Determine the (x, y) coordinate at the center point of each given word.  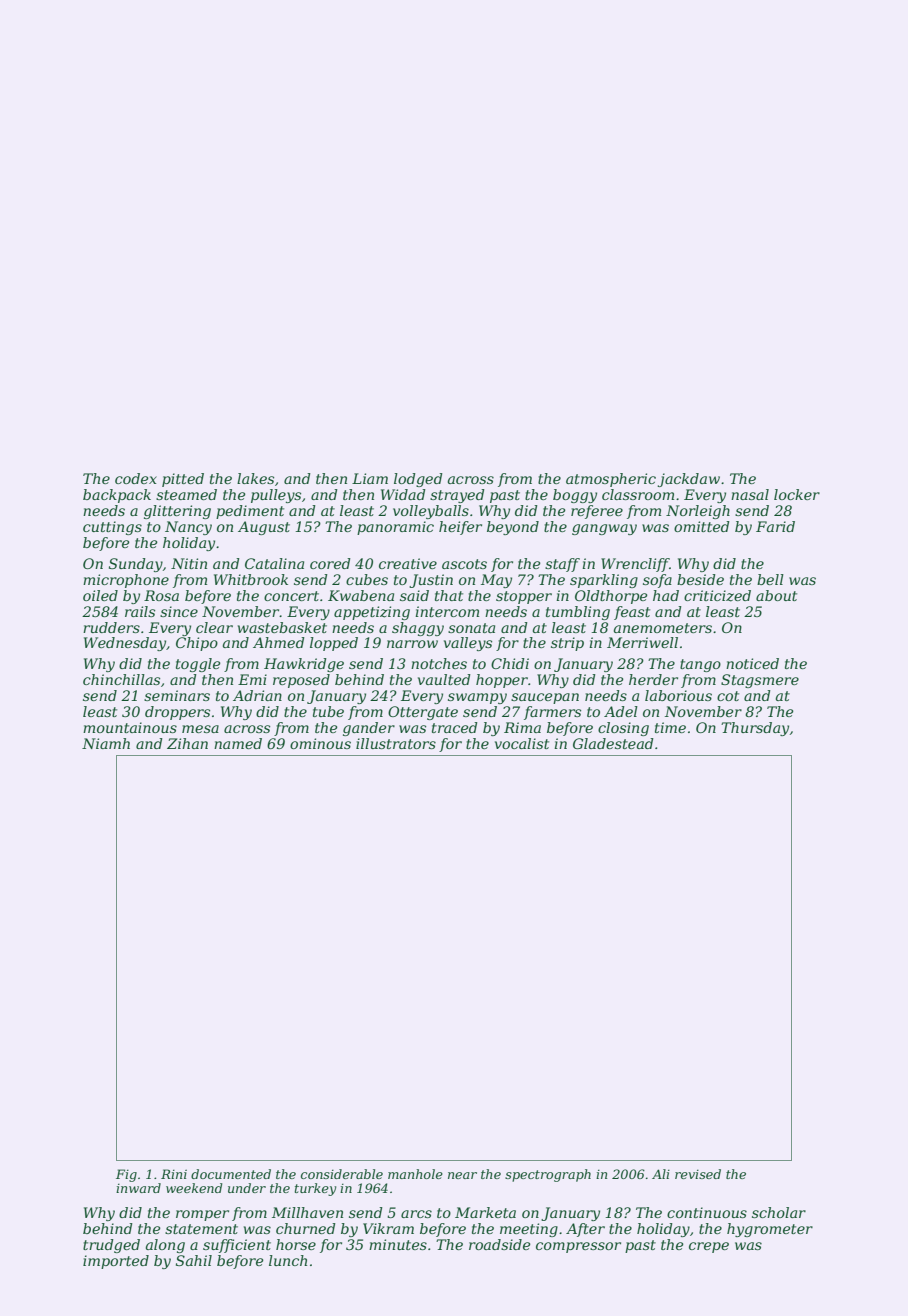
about (776, 595)
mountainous (130, 727)
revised (698, 1174)
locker (797, 494)
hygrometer (770, 1230)
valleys (468, 644)
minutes (398, 1244)
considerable (342, 1174)
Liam (370, 478)
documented (231, 1174)
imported (116, 1262)
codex (136, 478)
